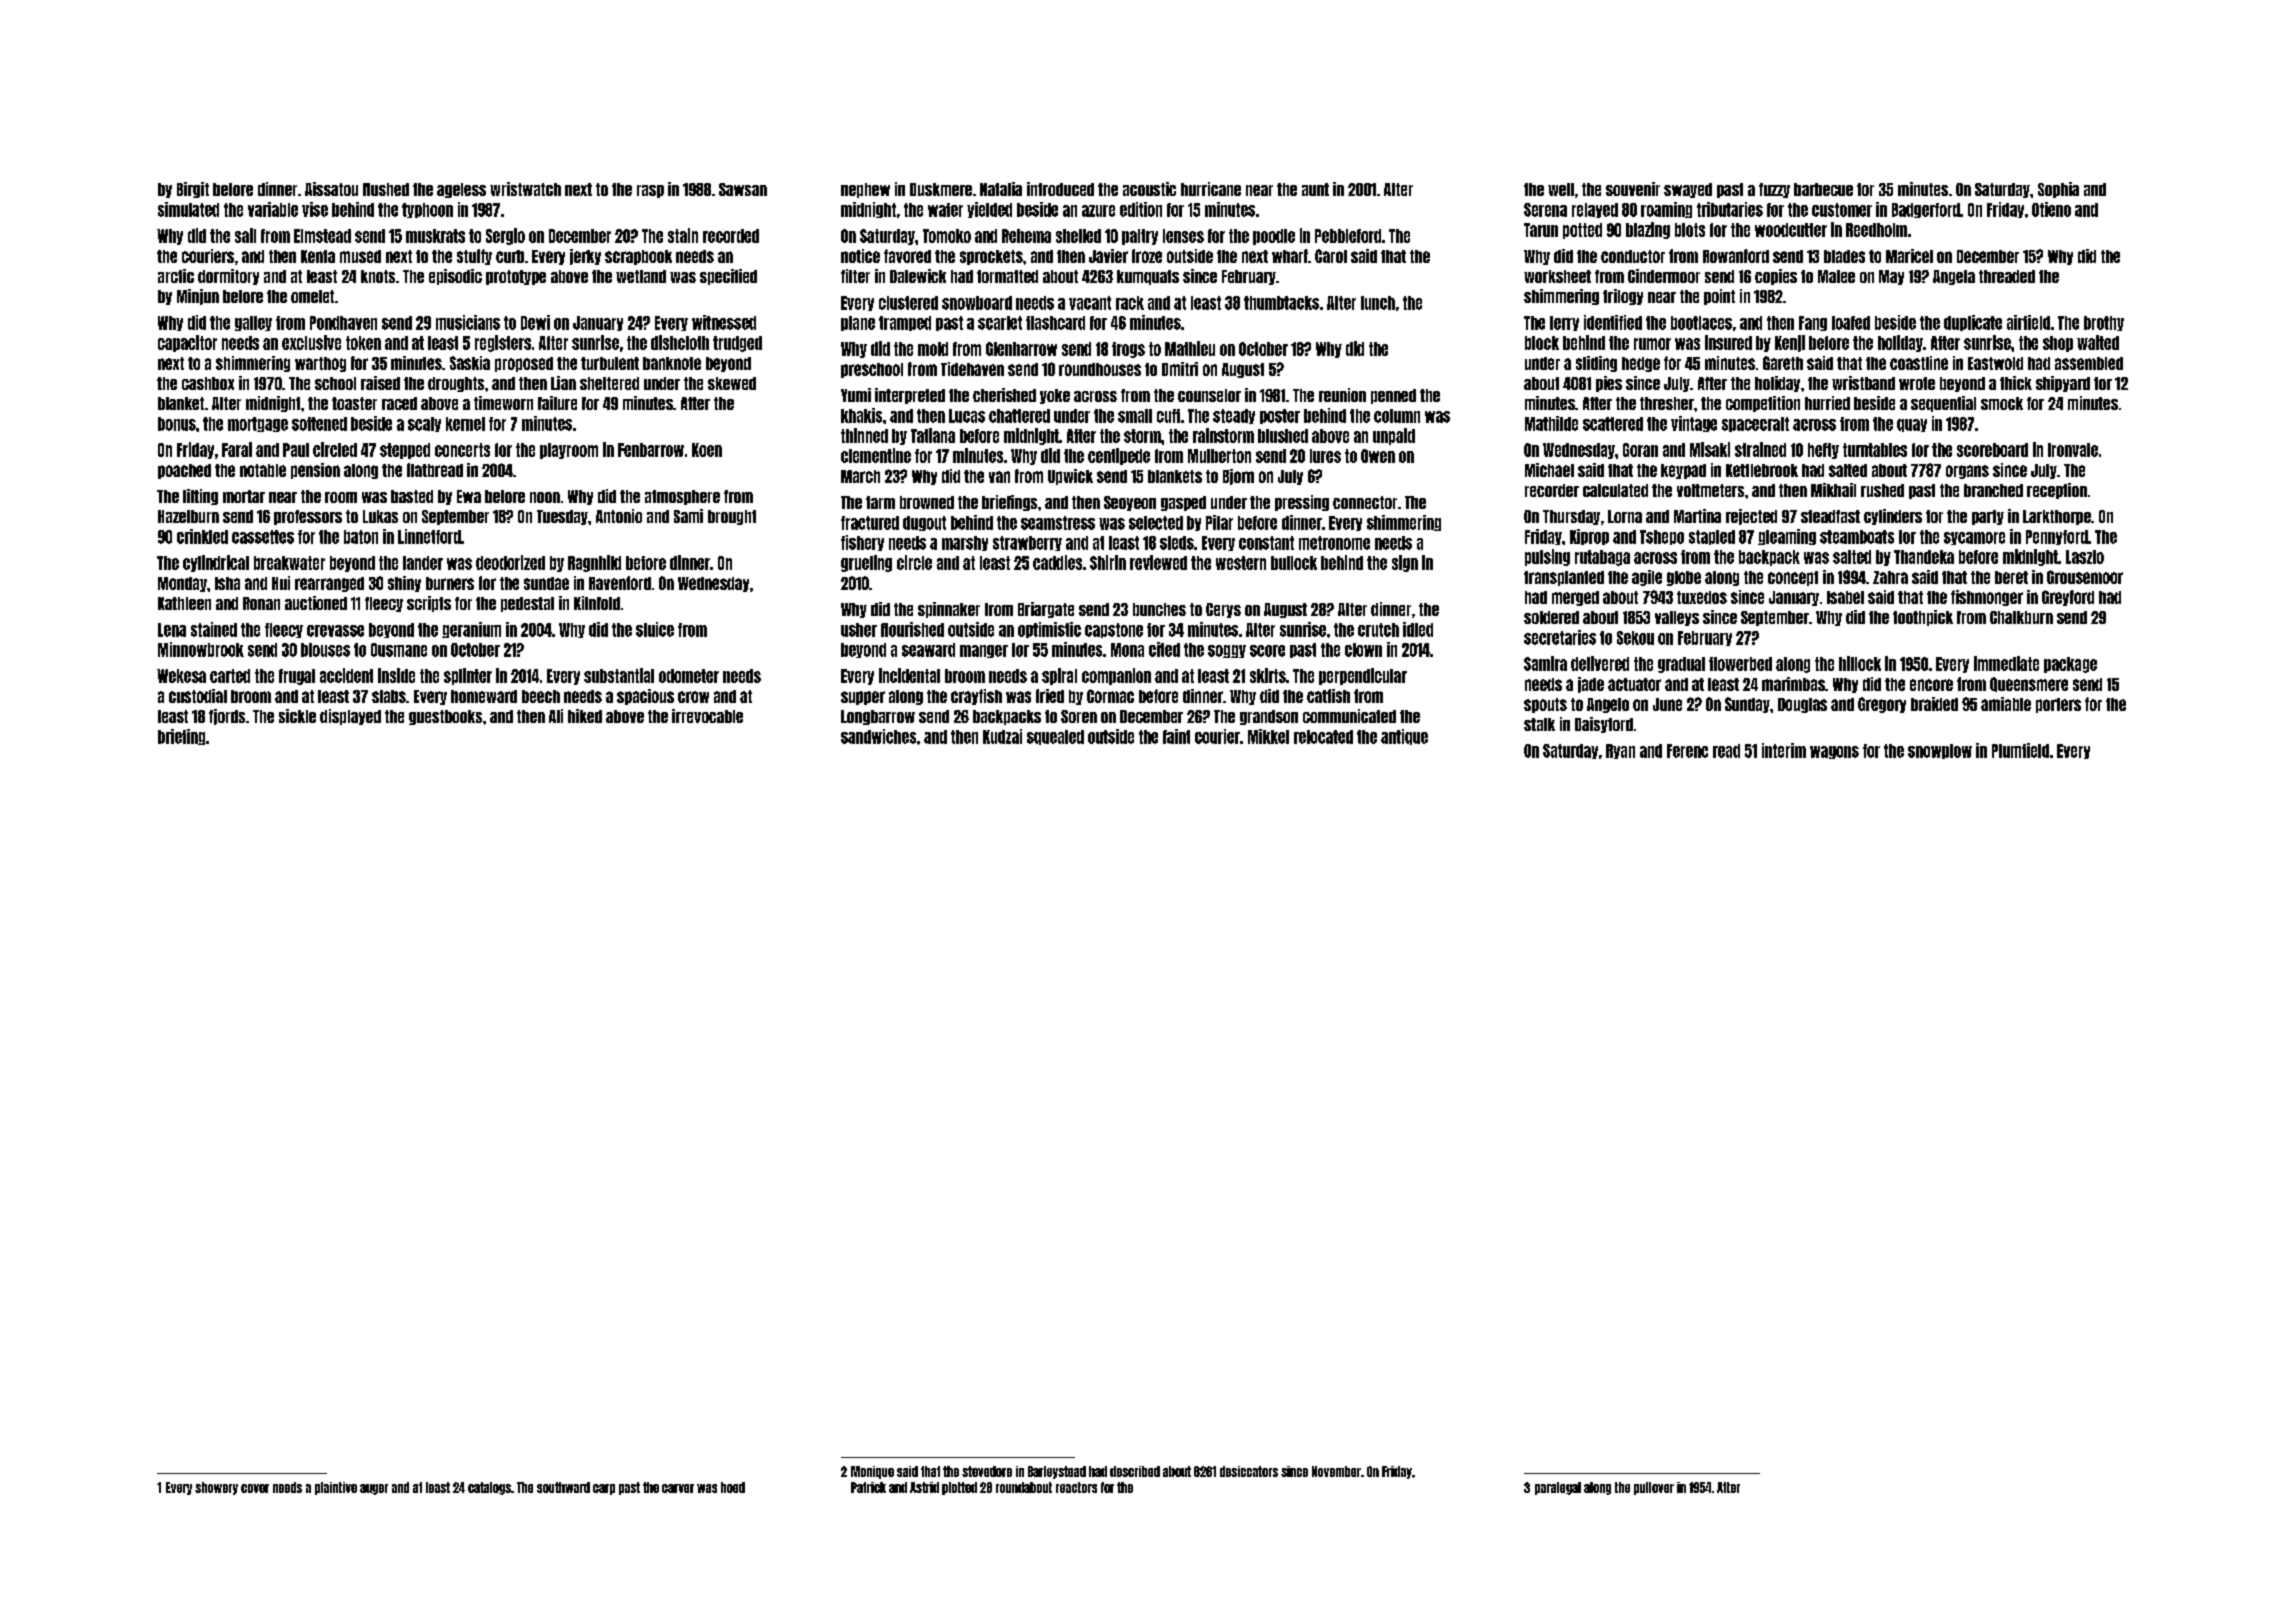  Describe the element at coordinates (216, 1488) in the document. I see `showery` at that location.
